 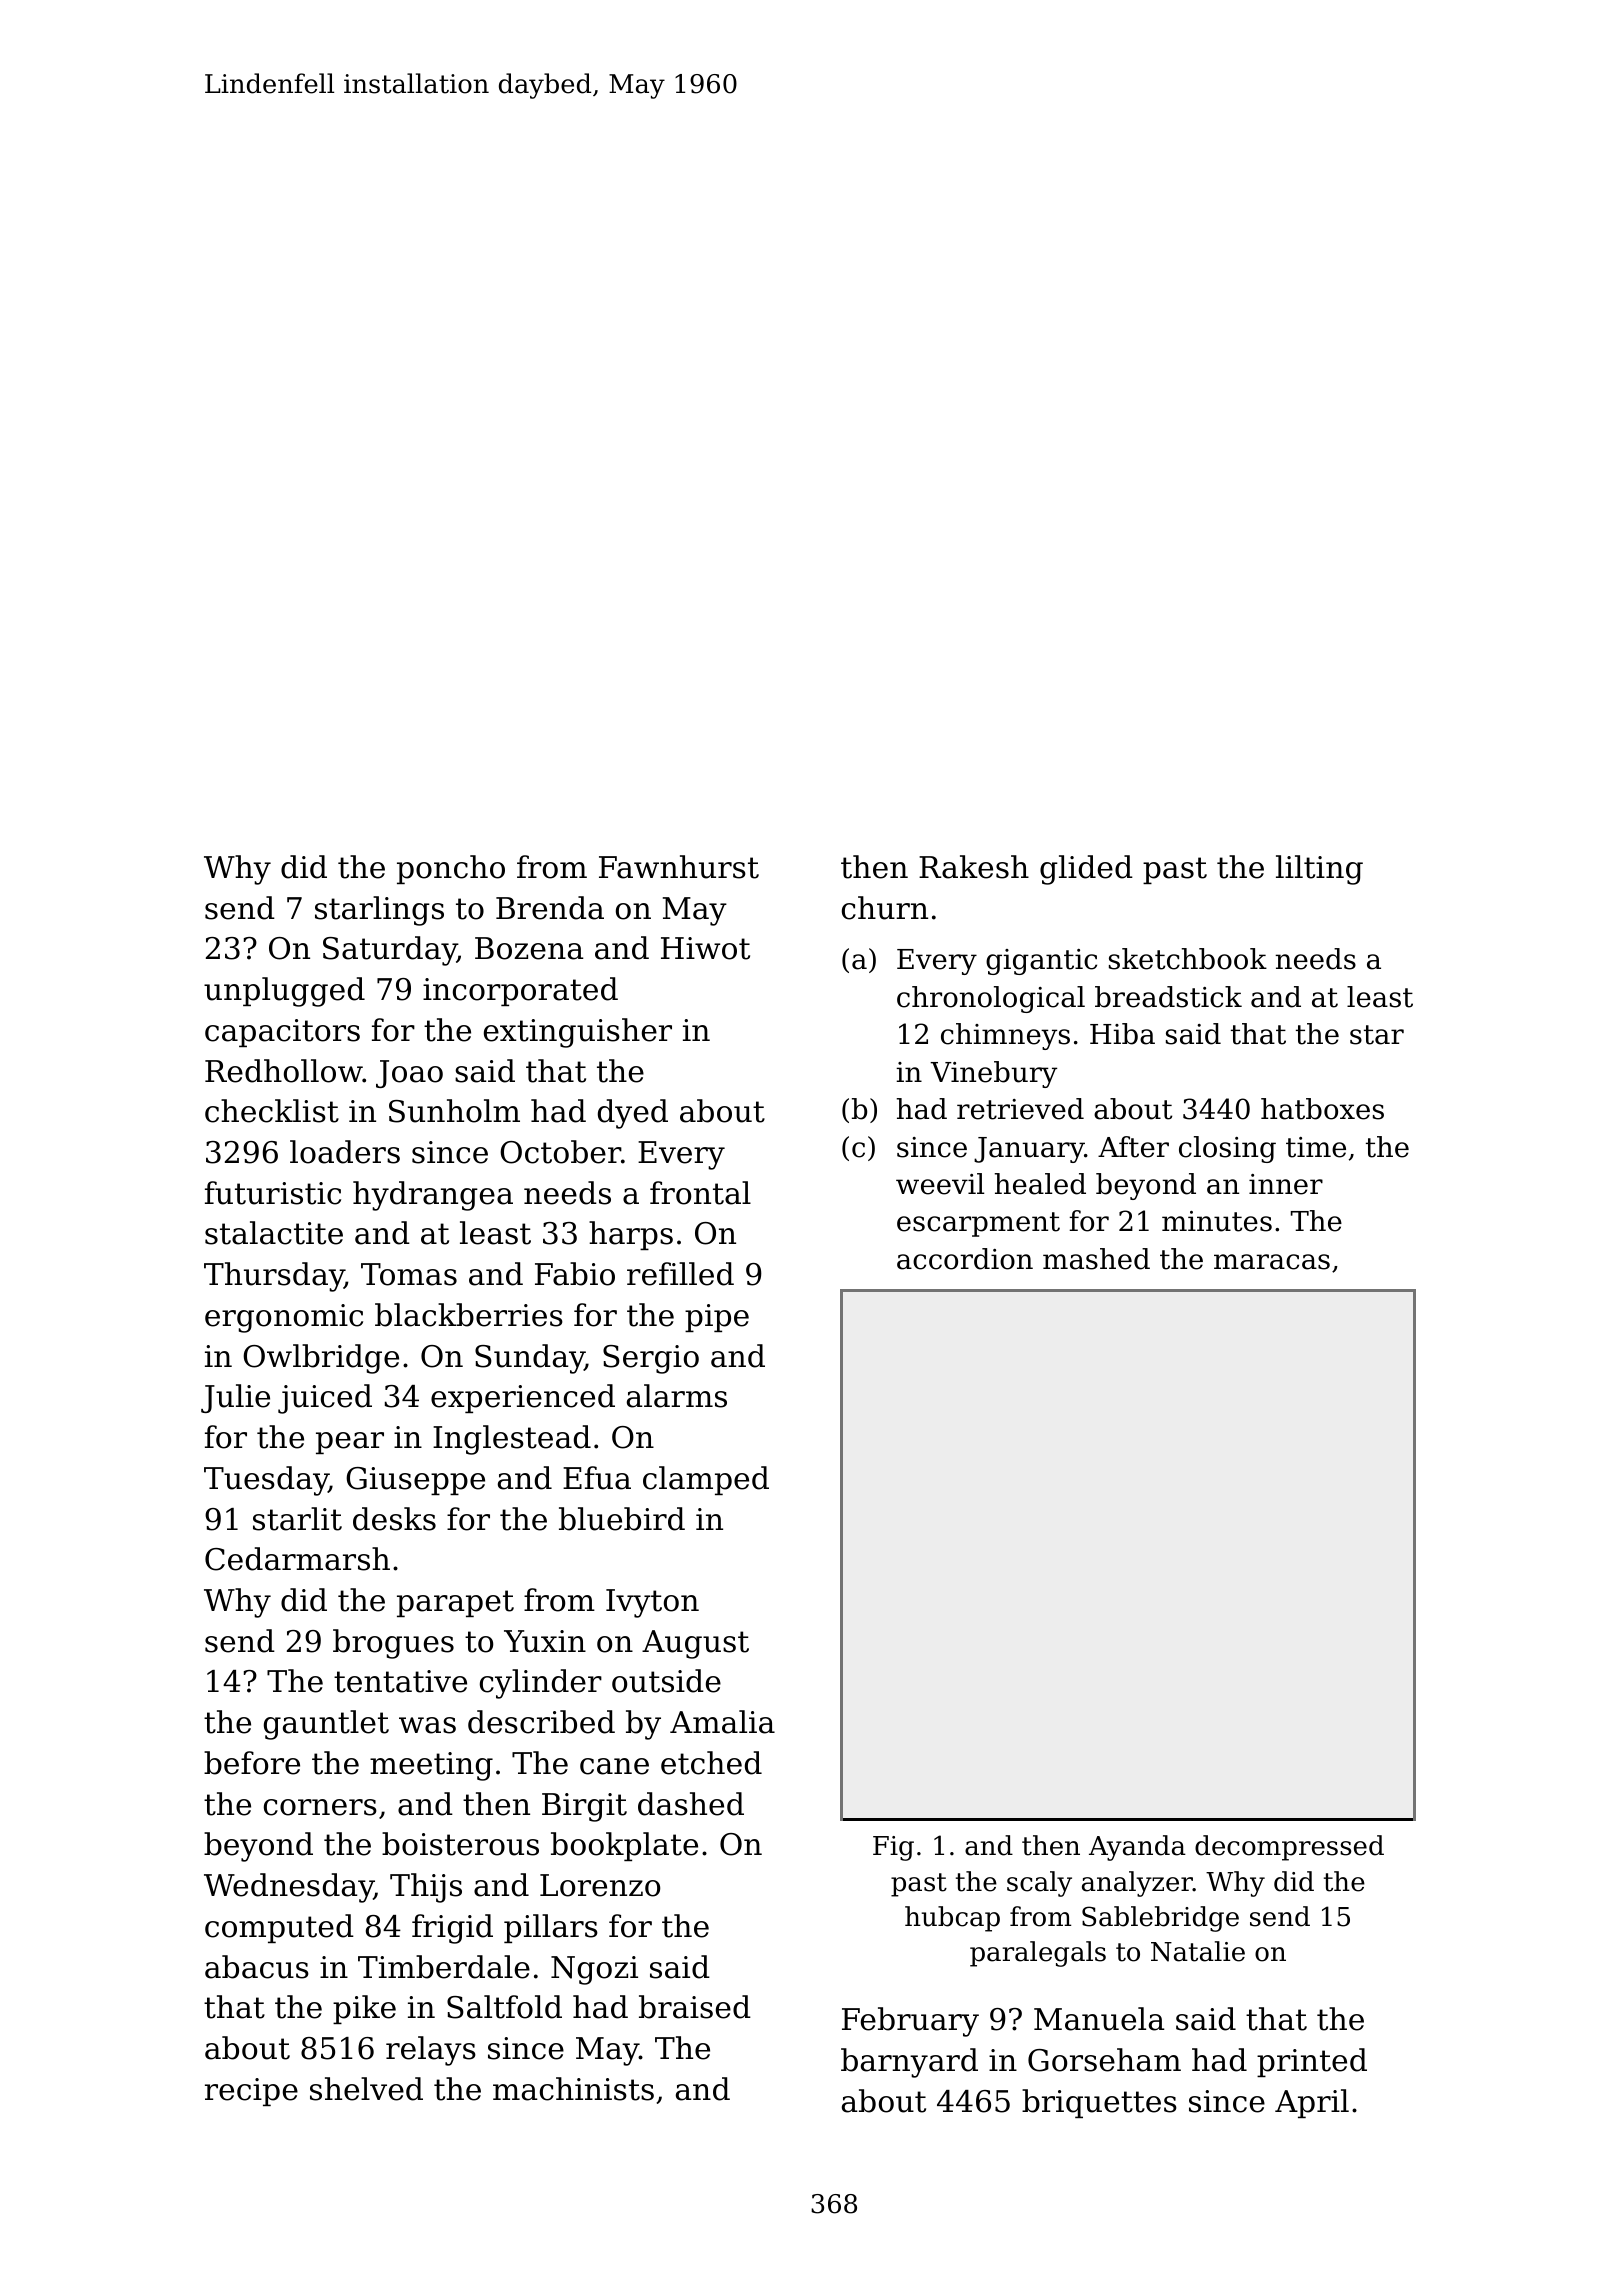 What do you see at coordinates (952, 1919) in the screenshot?
I see `hubcap` at bounding box center [952, 1919].
